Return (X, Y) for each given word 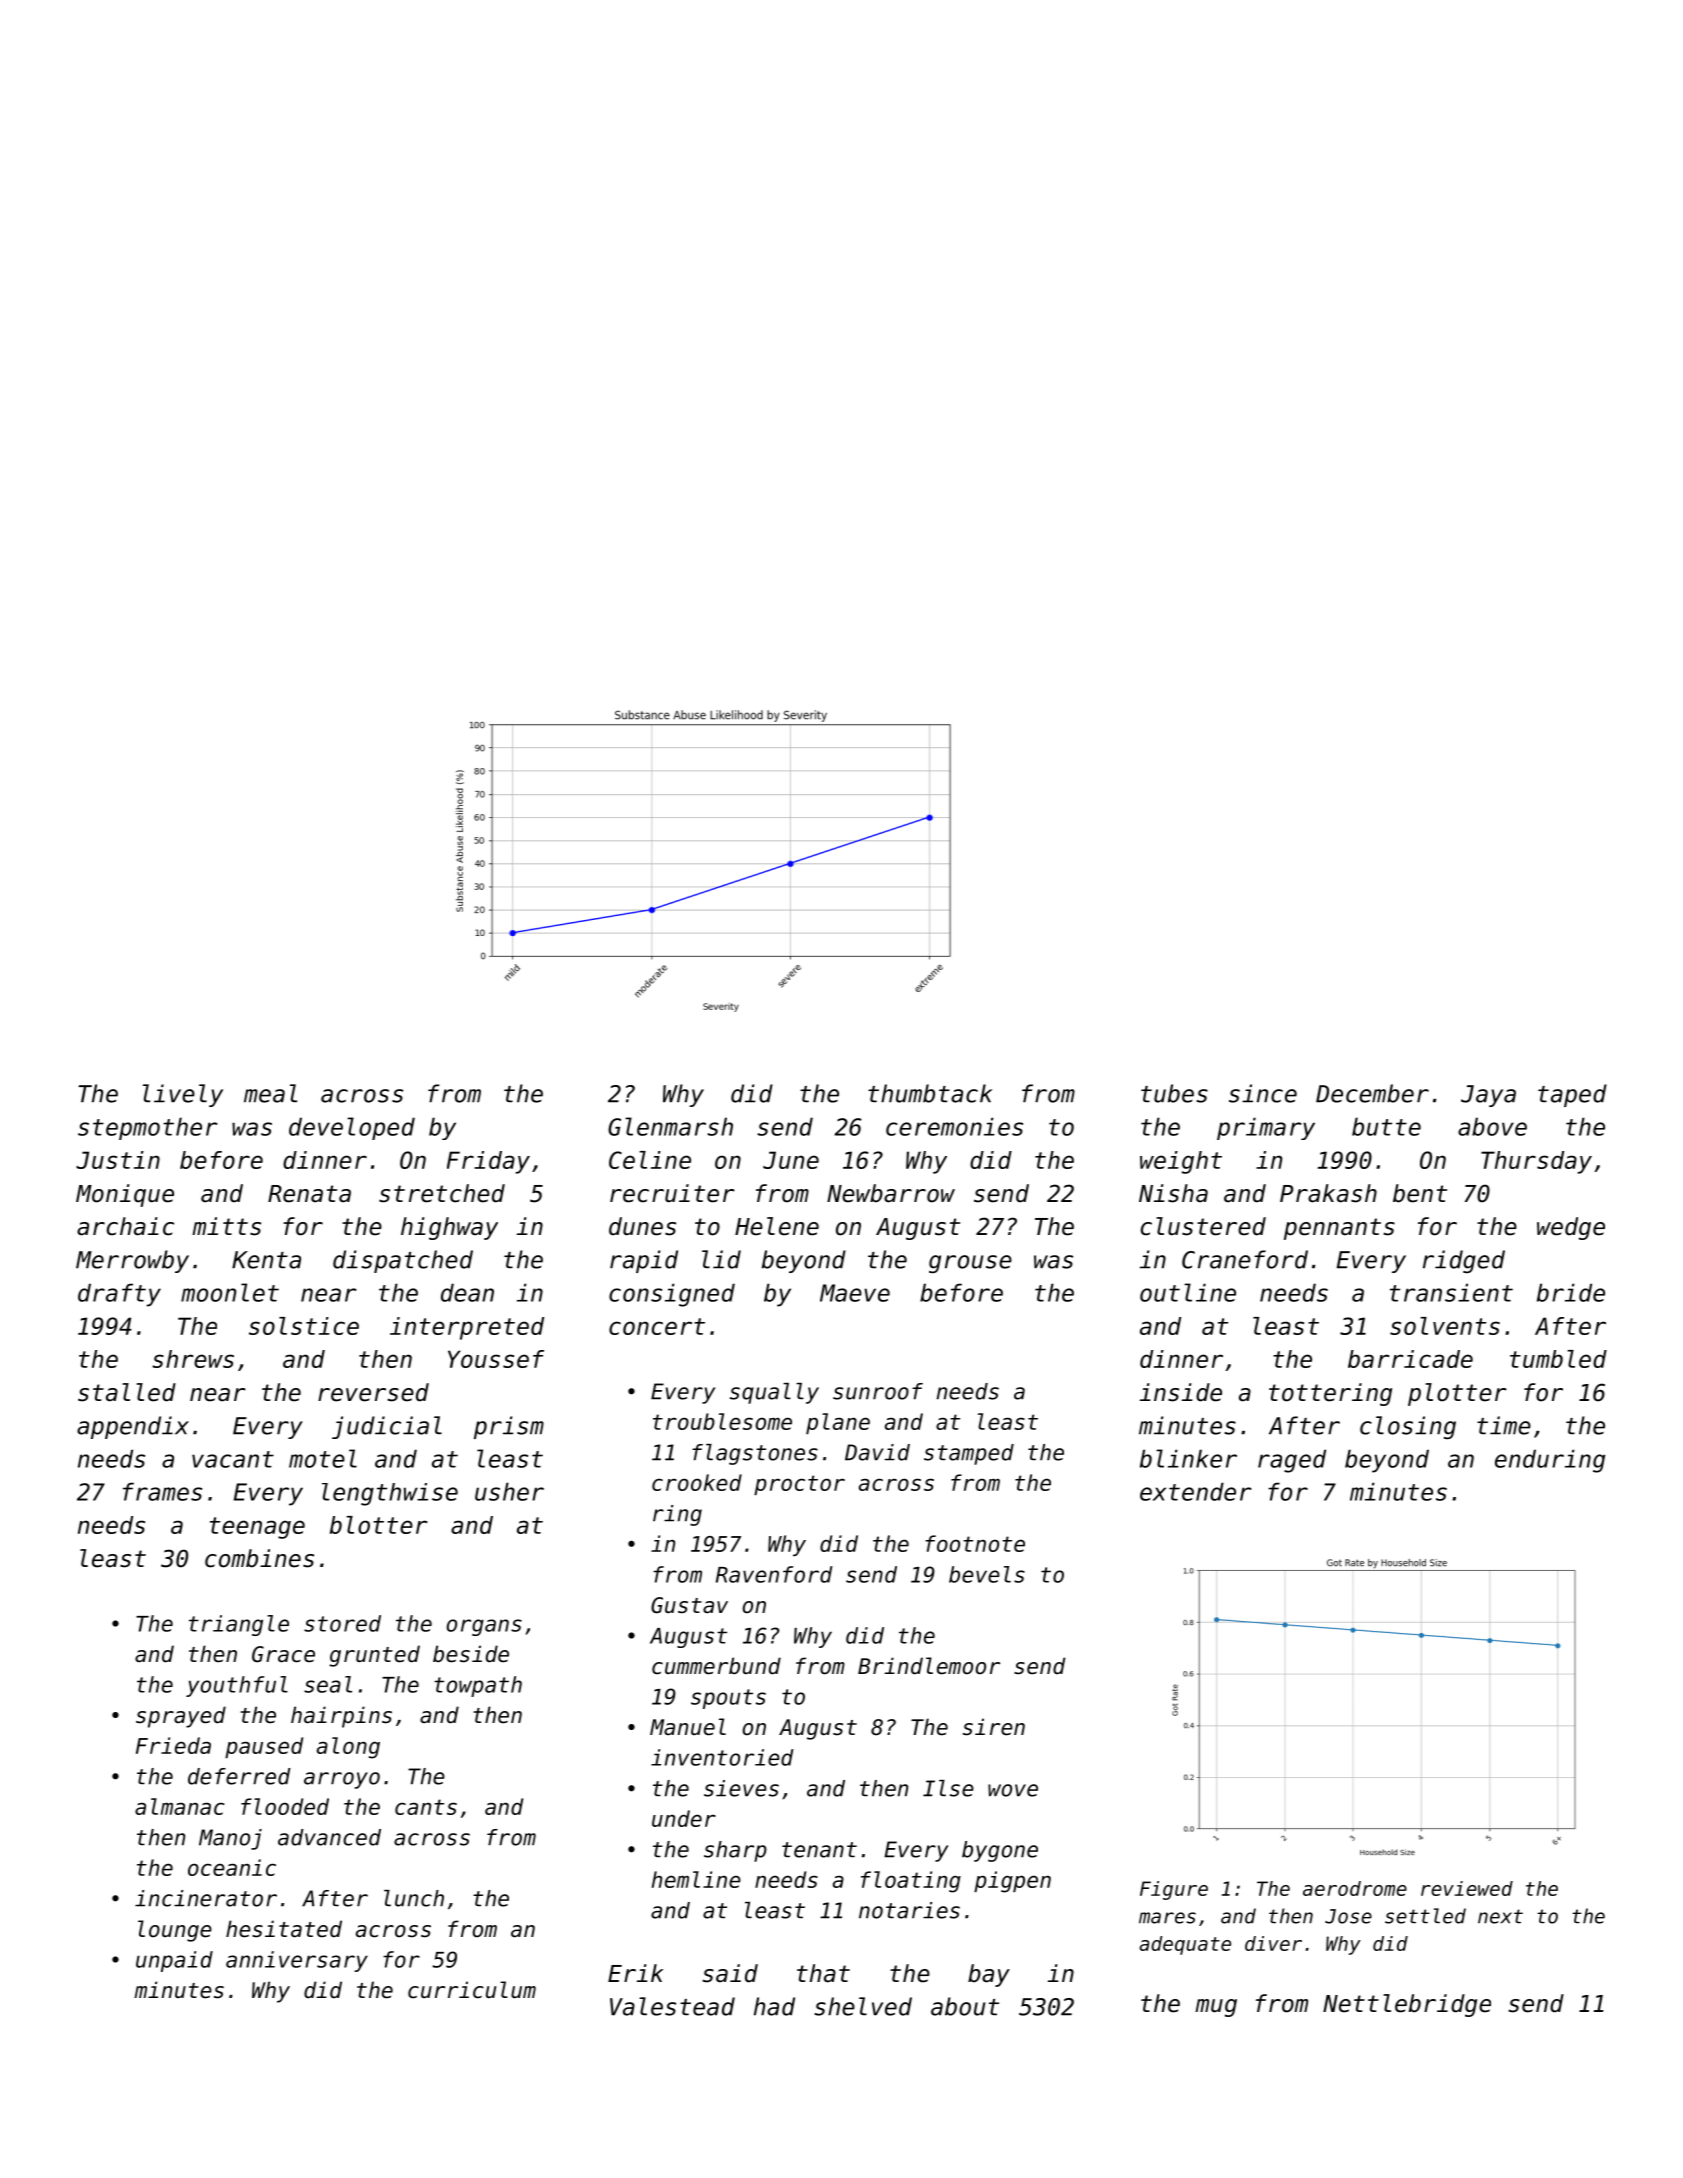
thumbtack (930, 1093)
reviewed (1467, 1888)
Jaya (1488, 1096)
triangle (239, 1625)
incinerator (206, 1898)
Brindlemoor (929, 1666)
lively (183, 1095)
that (823, 1973)
